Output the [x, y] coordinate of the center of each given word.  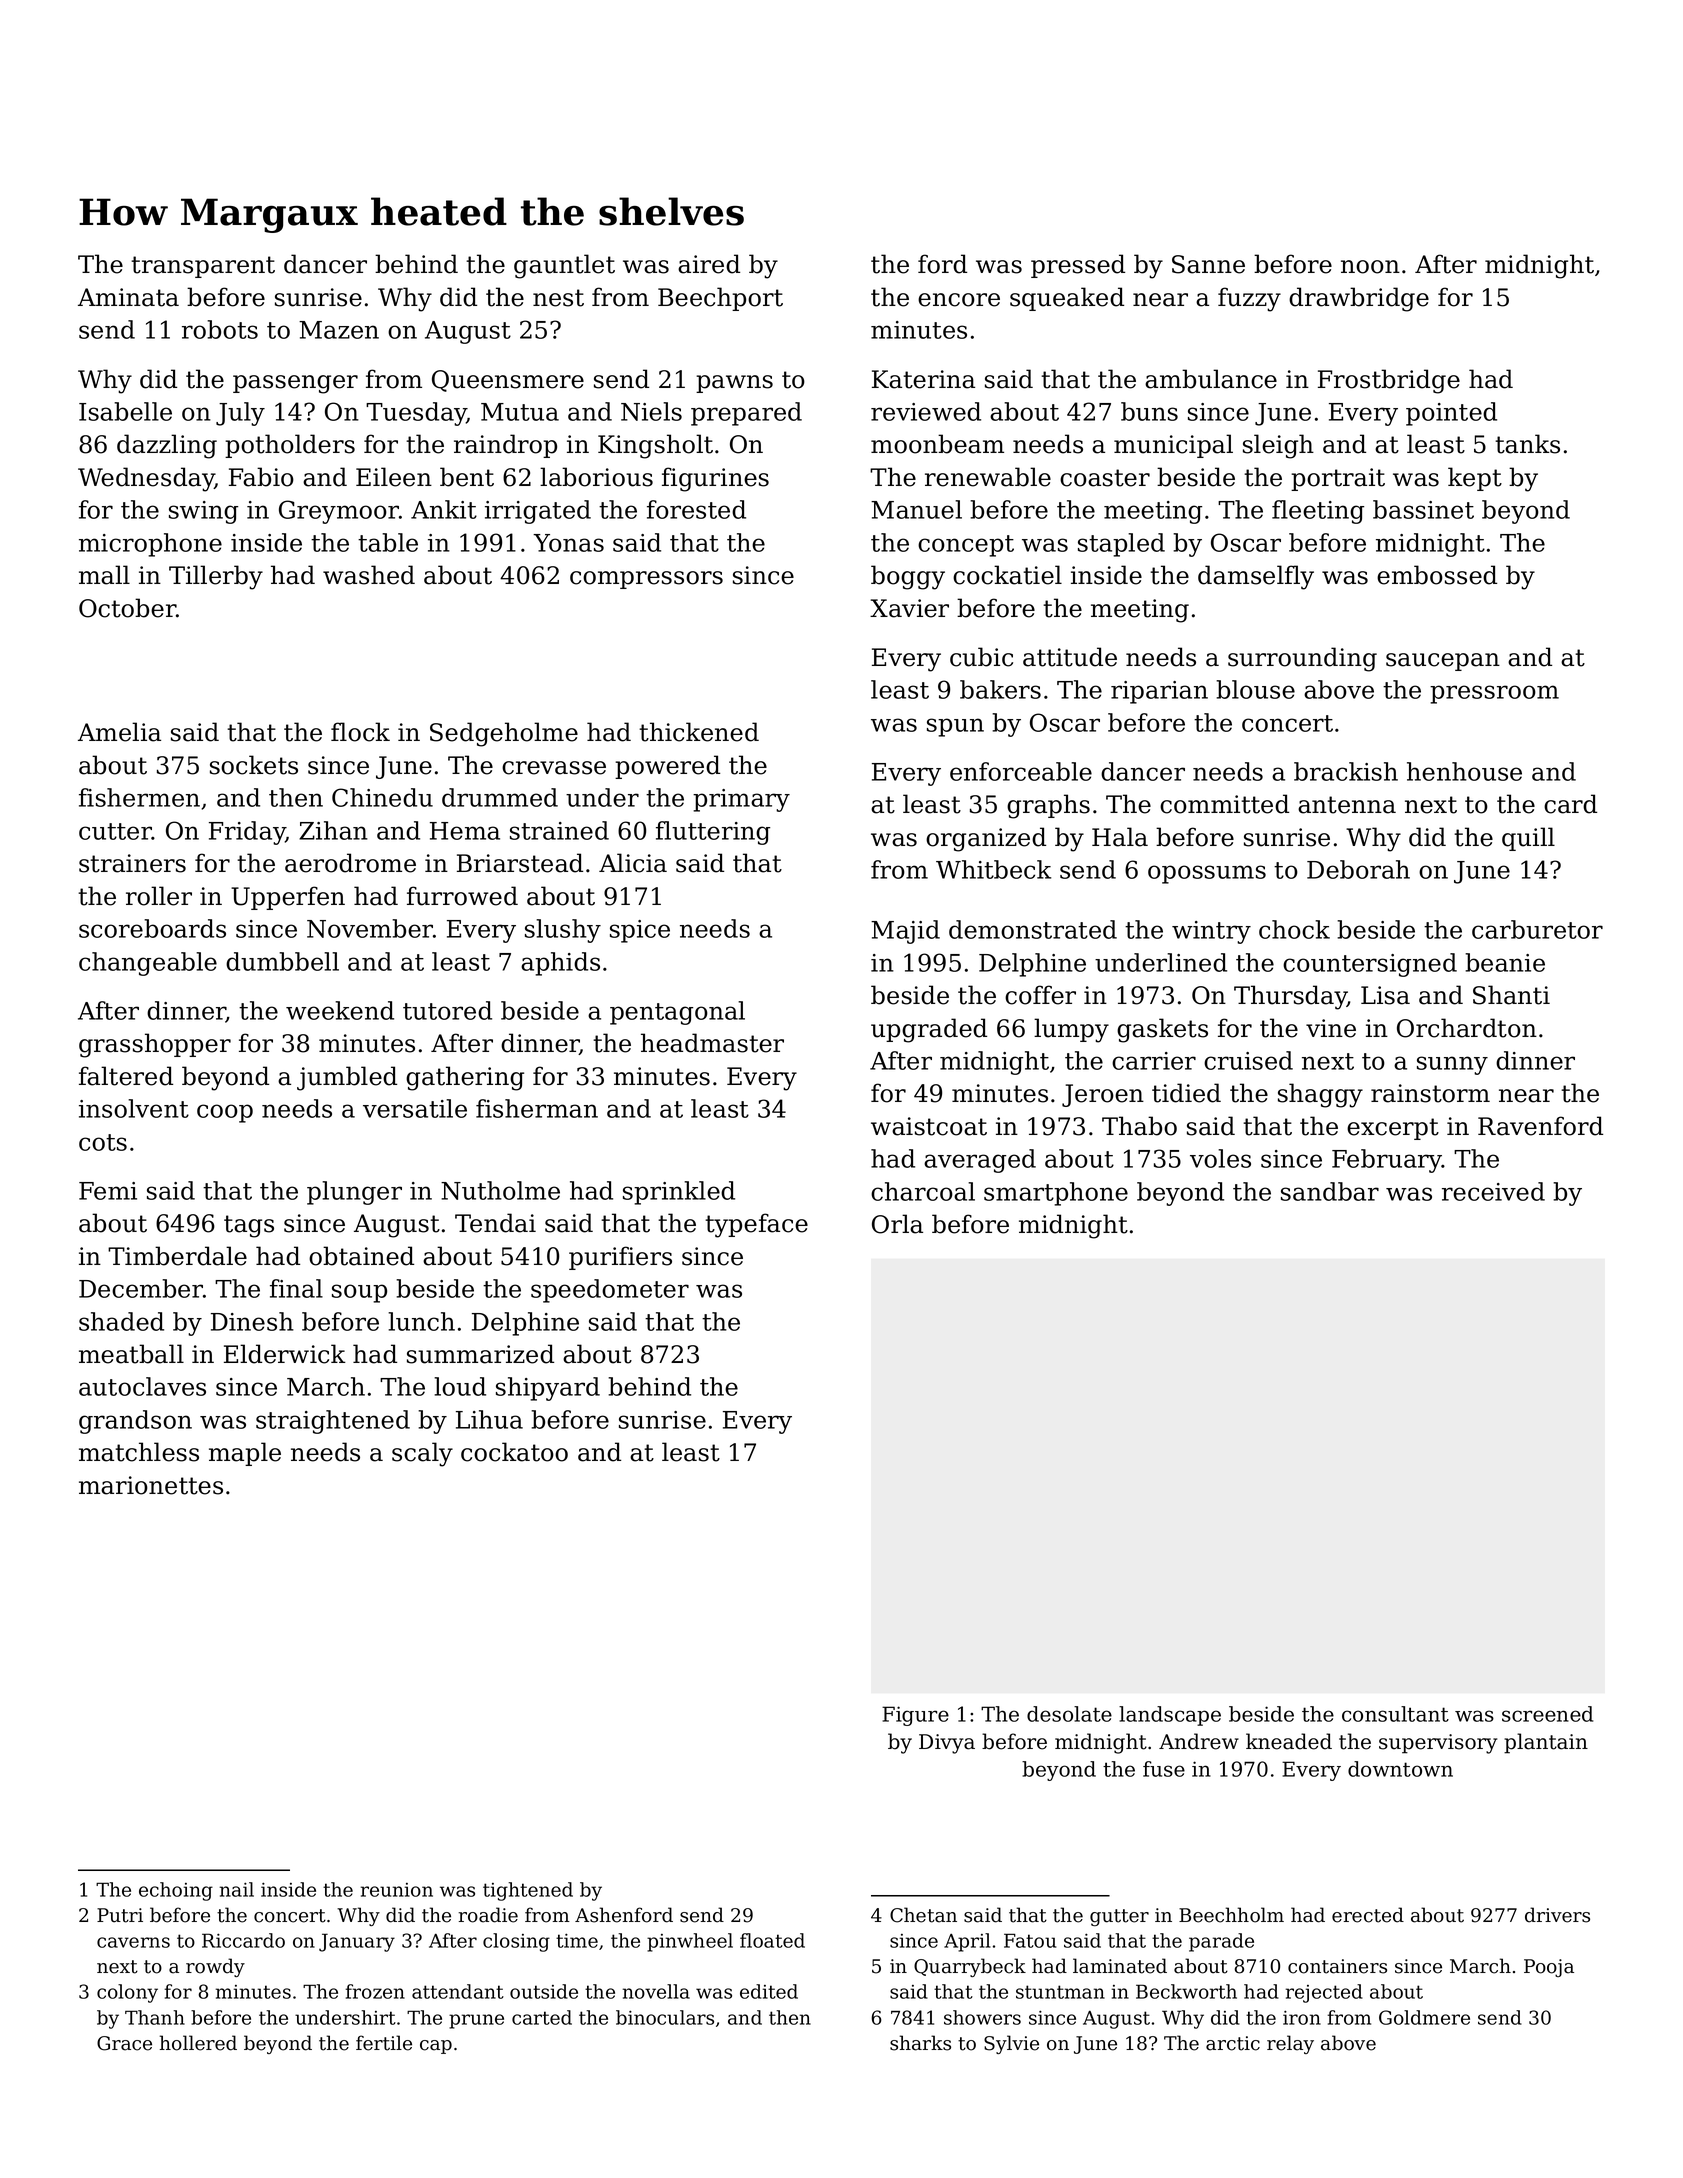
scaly [422, 1454]
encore [959, 300]
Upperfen [288, 898]
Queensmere [508, 381]
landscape [1170, 1716]
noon [1370, 267]
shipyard [548, 1389]
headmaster [712, 1043]
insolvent [134, 1108]
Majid [905, 932]
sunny [1452, 1065]
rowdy [215, 1967]
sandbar [1330, 1191]
